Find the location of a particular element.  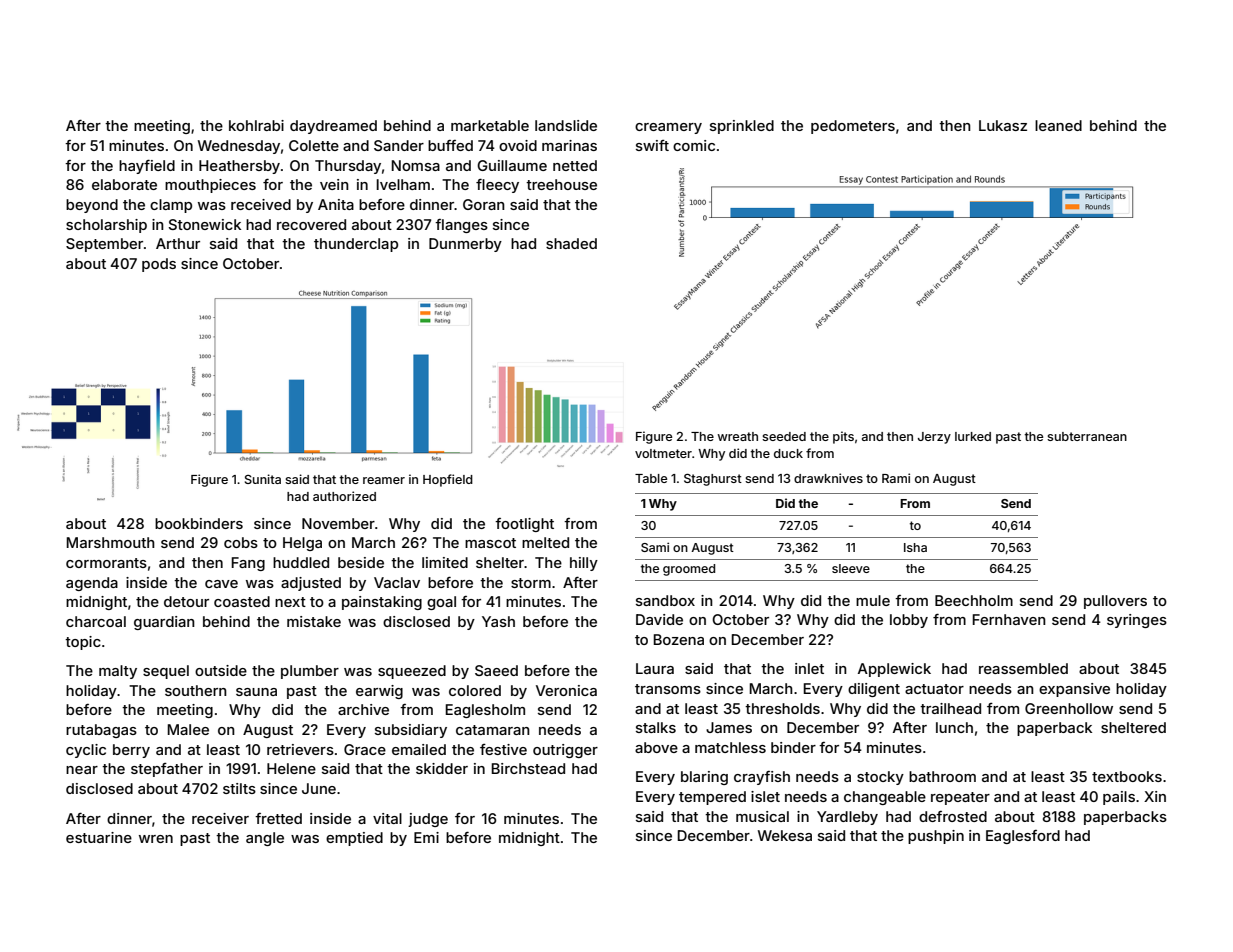

Eaglesford is located at coordinates (1023, 837).
